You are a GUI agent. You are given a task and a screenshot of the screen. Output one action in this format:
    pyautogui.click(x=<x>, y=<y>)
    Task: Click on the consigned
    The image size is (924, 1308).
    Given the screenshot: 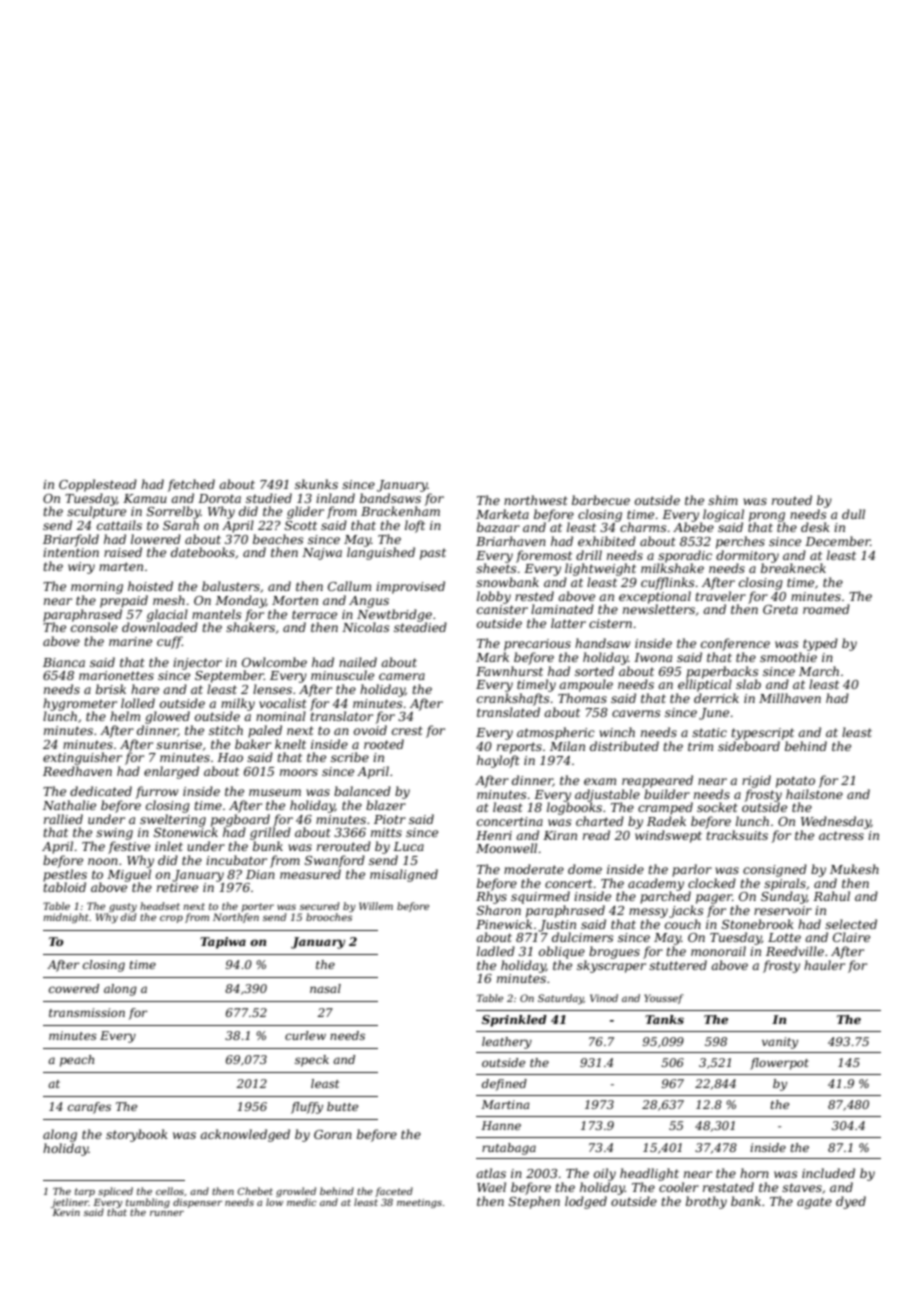 What is the action you would take?
    pyautogui.click(x=775, y=870)
